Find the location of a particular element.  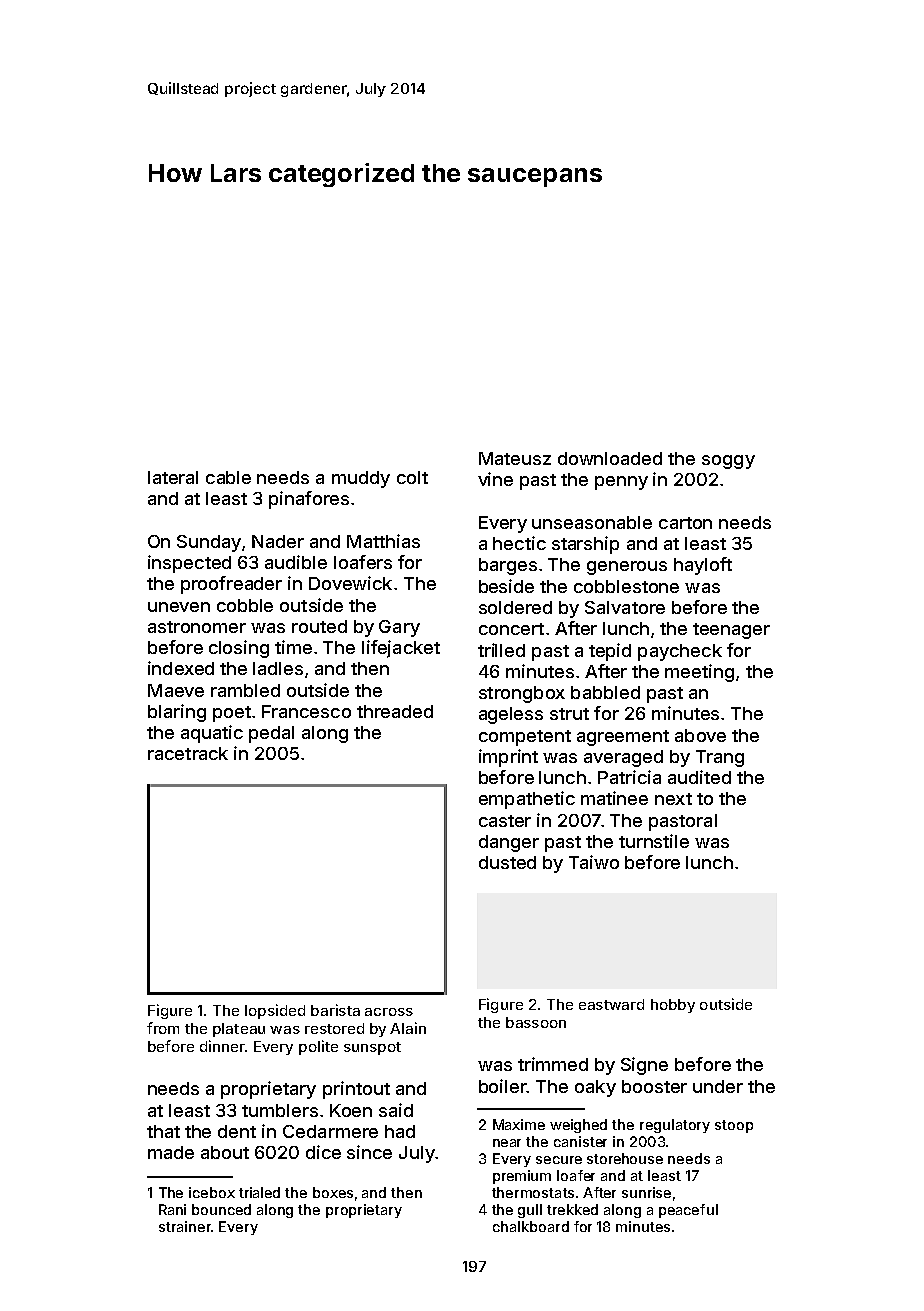

astronomer is located at coordinates (197, 627).
